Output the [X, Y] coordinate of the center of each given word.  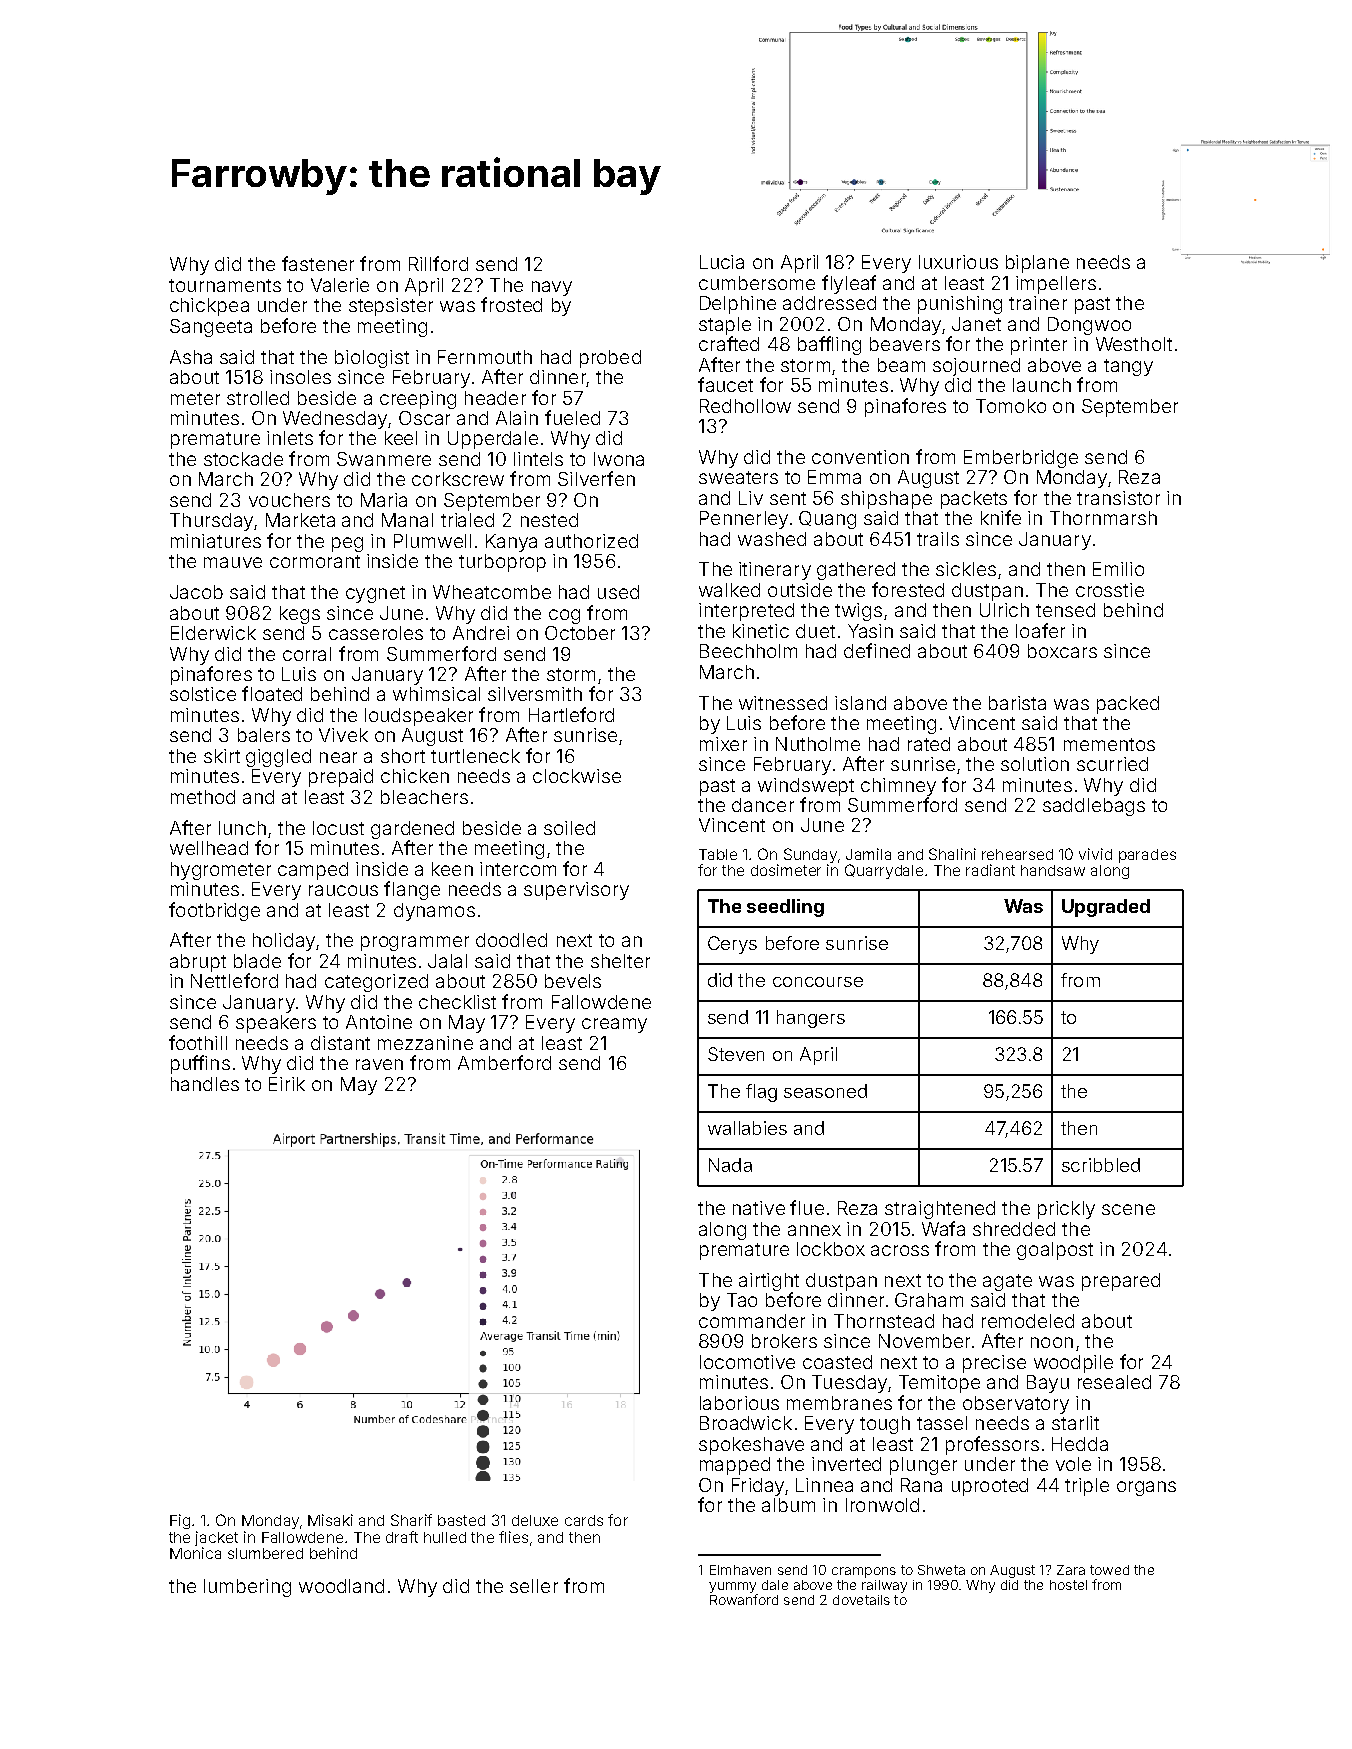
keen [452, 869]
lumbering [247, 1588]
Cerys [732, 945]
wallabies [747, 1128]
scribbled [1101, 1165]
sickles [966, 569]
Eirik [287, 1084]
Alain [517, 418]
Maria [384, 500]
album [788, 1505]
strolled [258, 398]
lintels [538, 459]
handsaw [1053, 870]
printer [1039, 346]
